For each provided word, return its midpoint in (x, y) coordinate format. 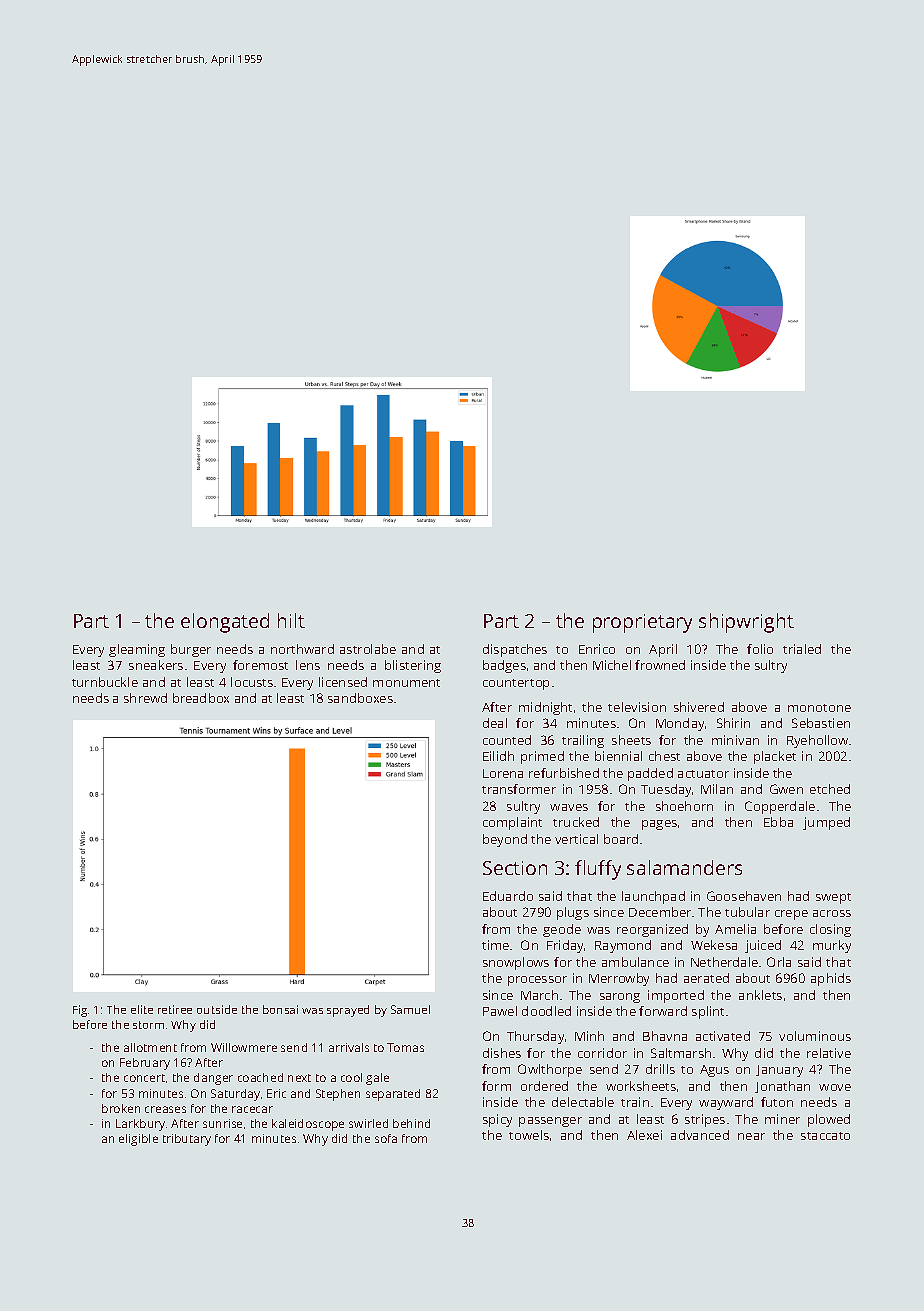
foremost (260, 665)
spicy (497, 1120)
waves (569, 807)
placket (775, 757)
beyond (505, 840)
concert (144, 1078)
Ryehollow (817, 741)
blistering (413, 666)
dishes (502, 1053)
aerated (706, 978)
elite (142, 1009)
